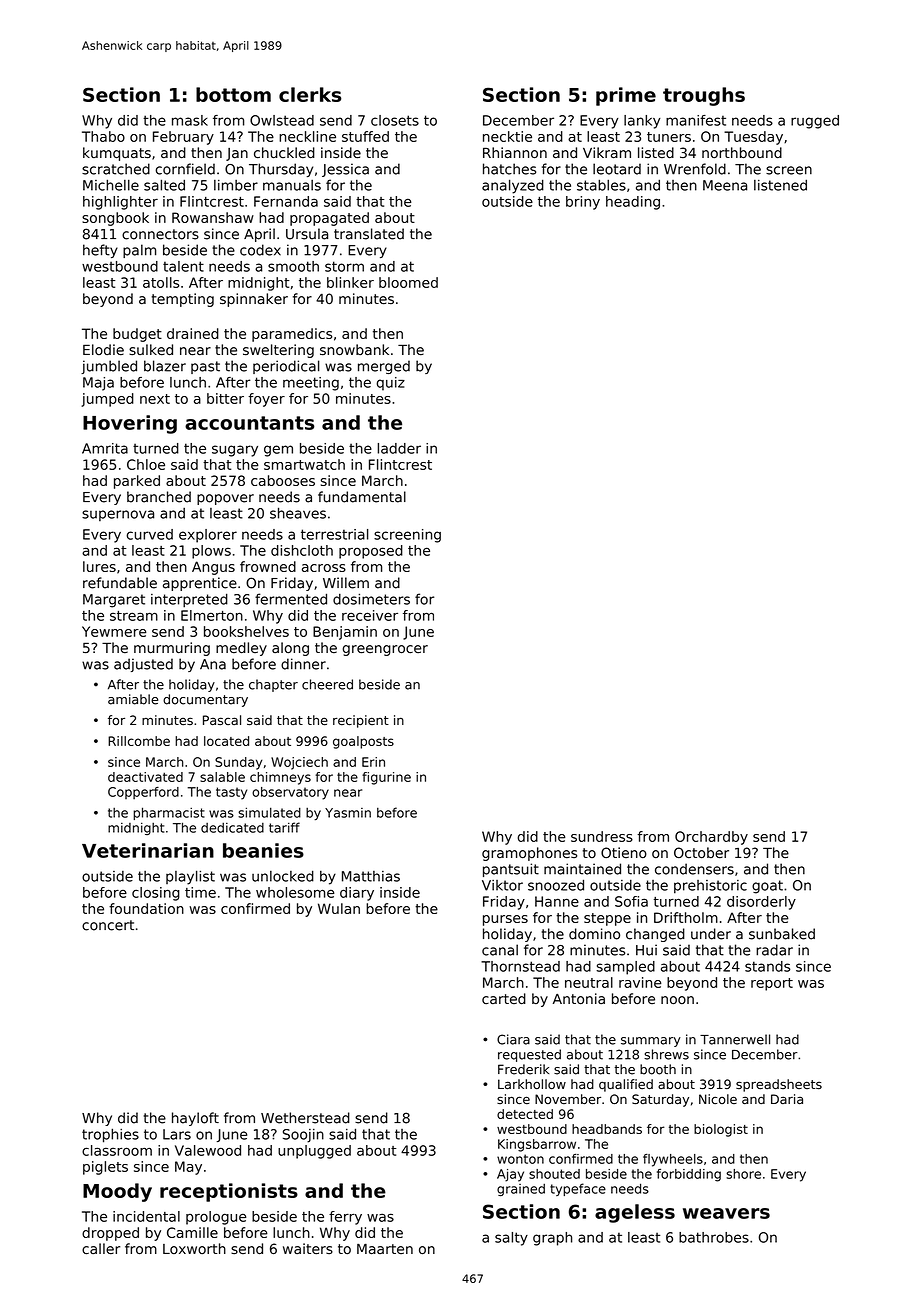 This screenshot has width=924, height=1308. Describe the element at coordinates (310, 94) in the screenshot. I see `clerks` at that location.
